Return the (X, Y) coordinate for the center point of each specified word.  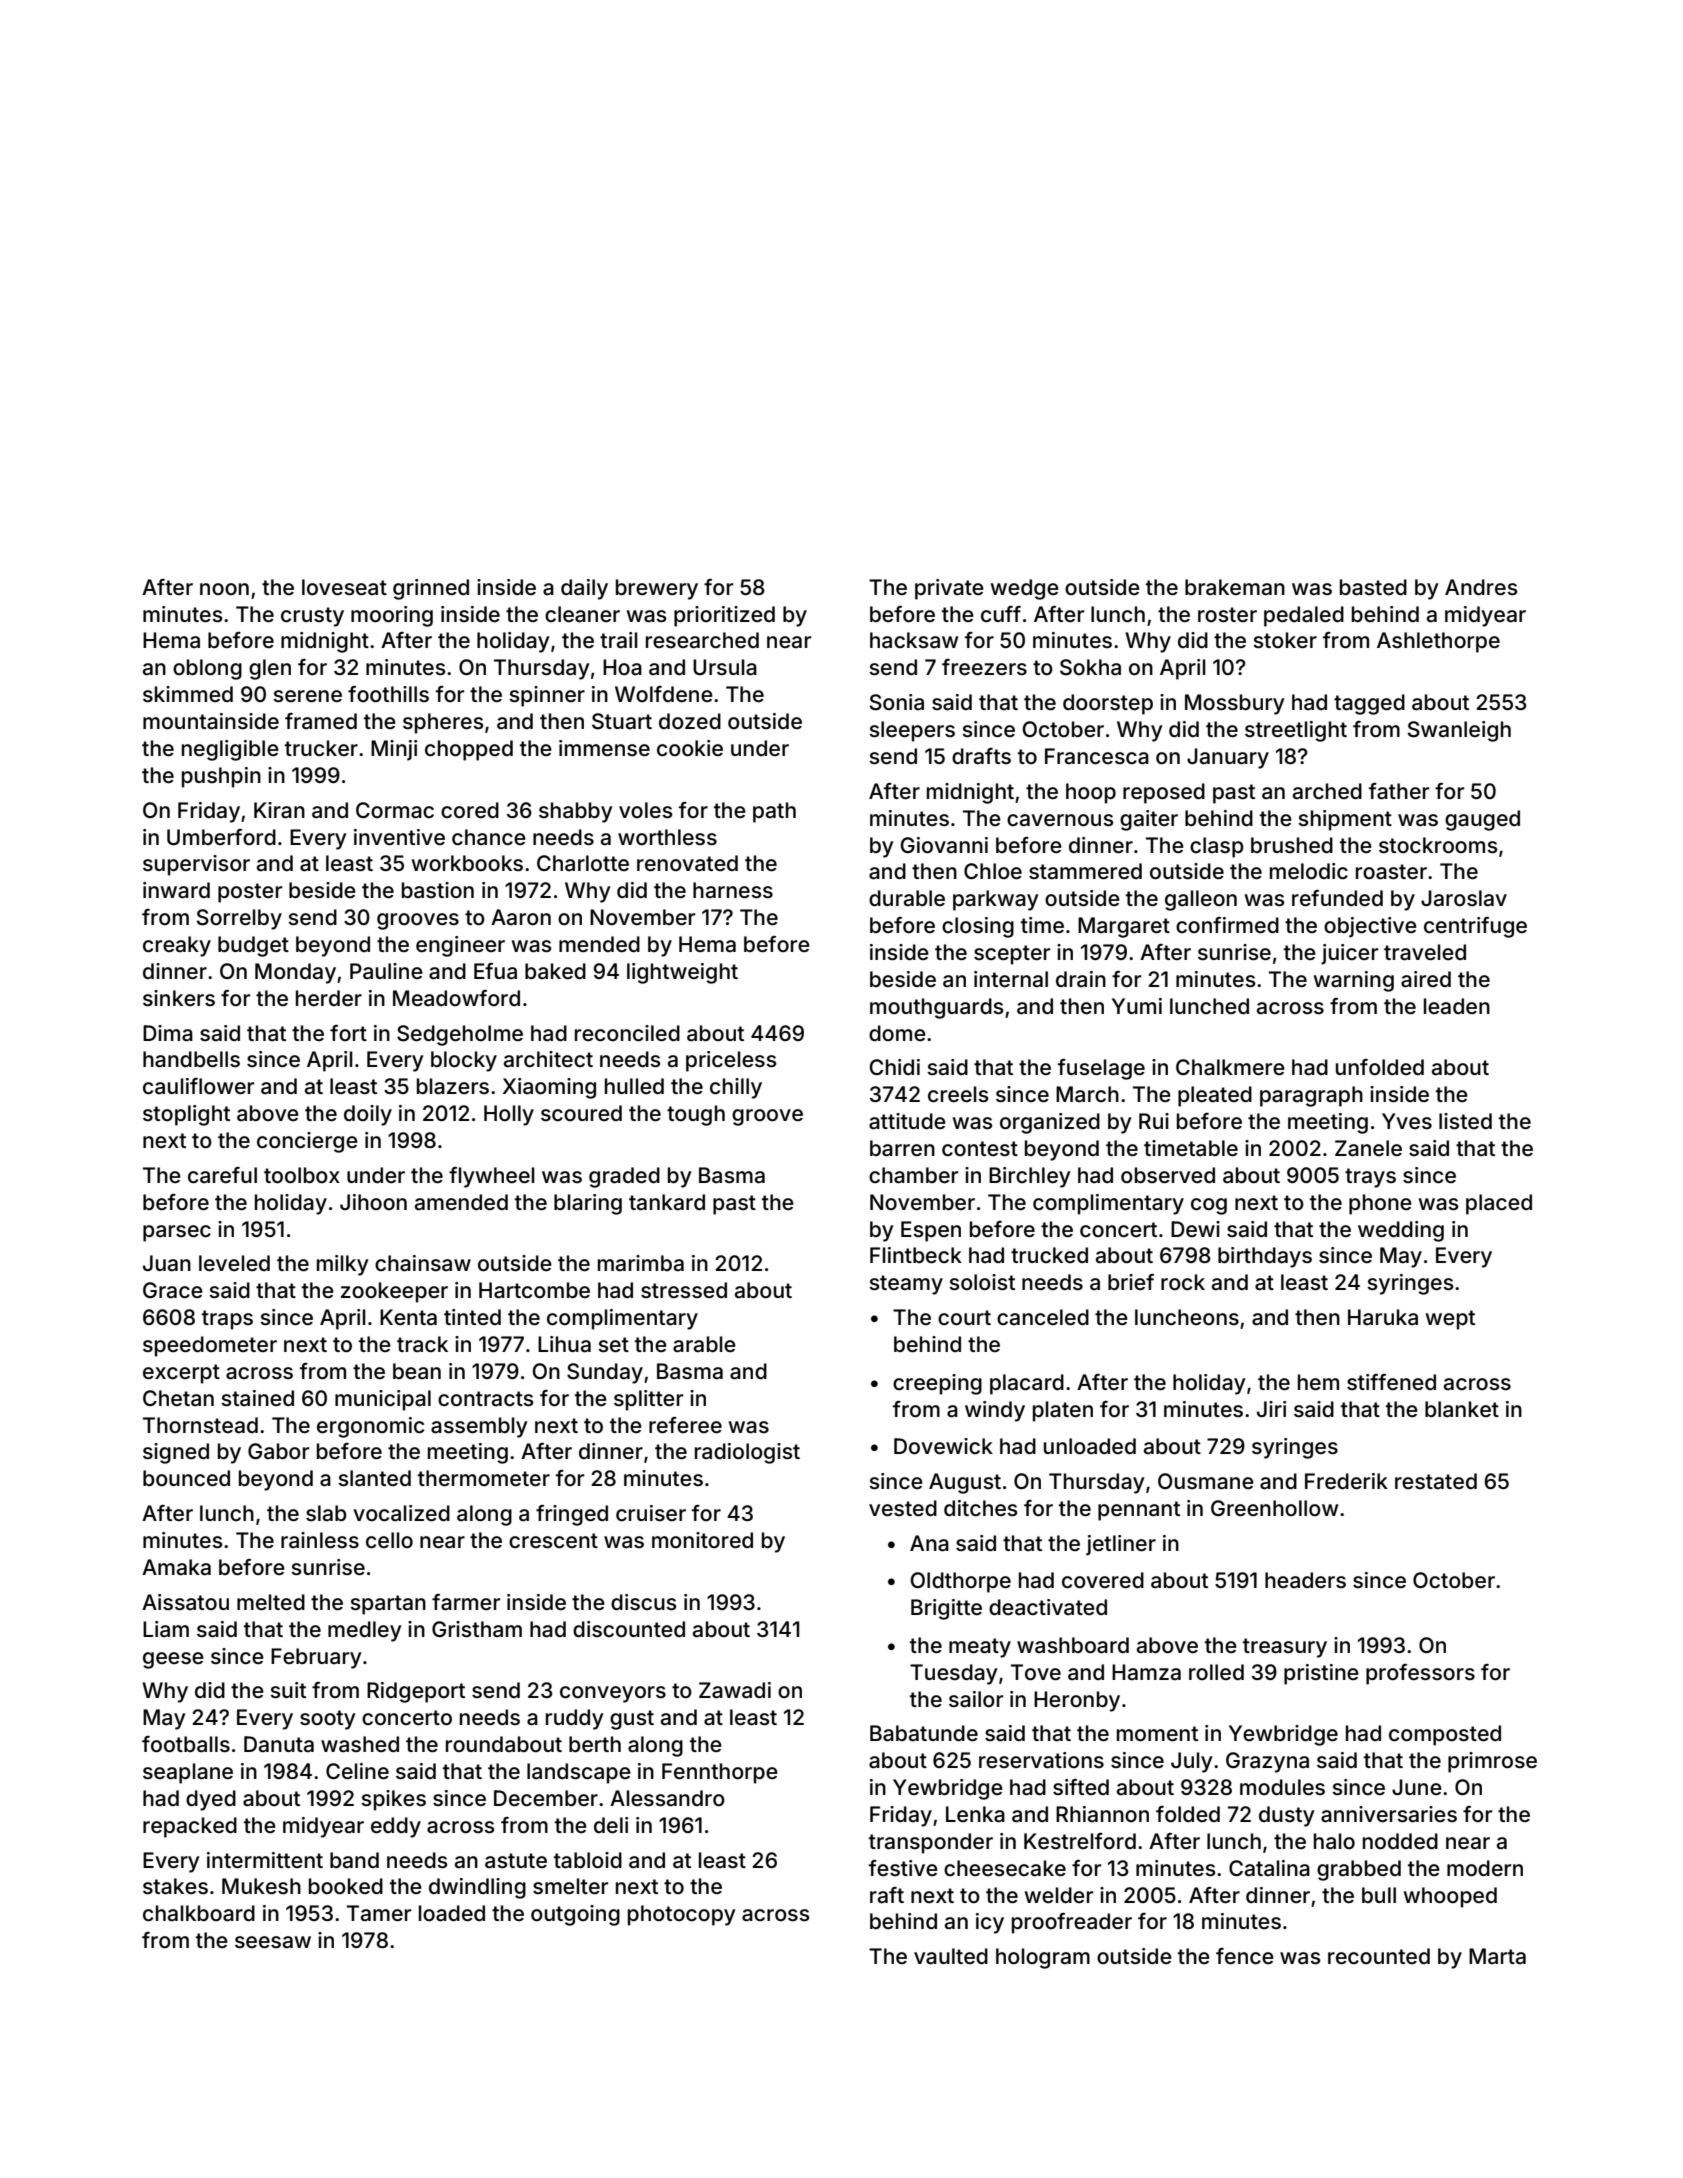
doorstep (1108, 704)
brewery (657, 589)
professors (1420, 1674)
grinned (431, 589)
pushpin (221, 777)
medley (365, 1631)
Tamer (379, 1913)
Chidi (895, 1067)
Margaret (1124, 927)
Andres (1481, 587)
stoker (1285, 640)
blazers (453, 1086)
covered (1103, 1580)
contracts (486, 1399)
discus (644, 1602)
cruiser (651, 1513)
